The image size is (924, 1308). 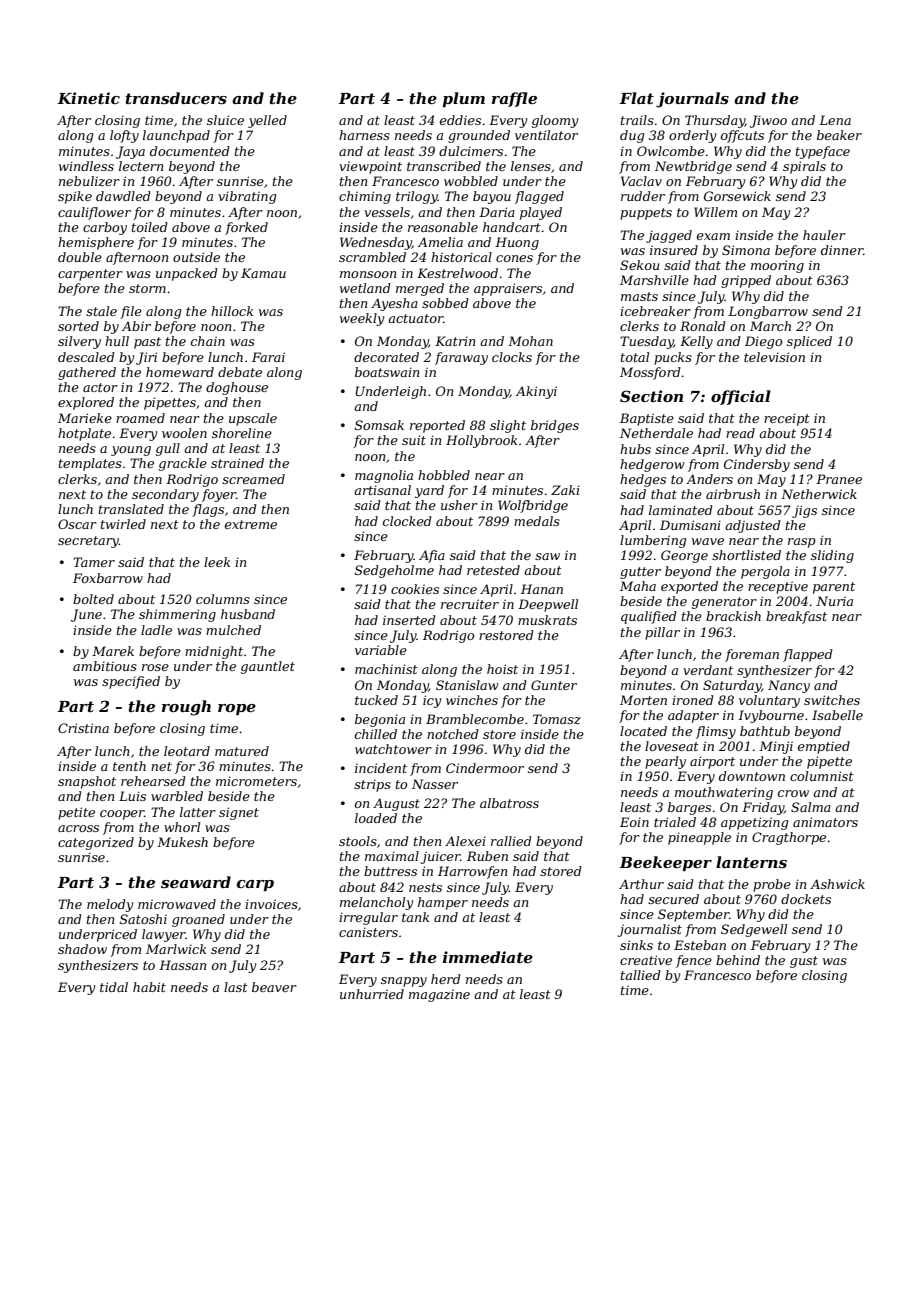 What do you see at coordinates (214, 652) in the screenshot?
I see `midnight` at bounding box center [214, 652].
